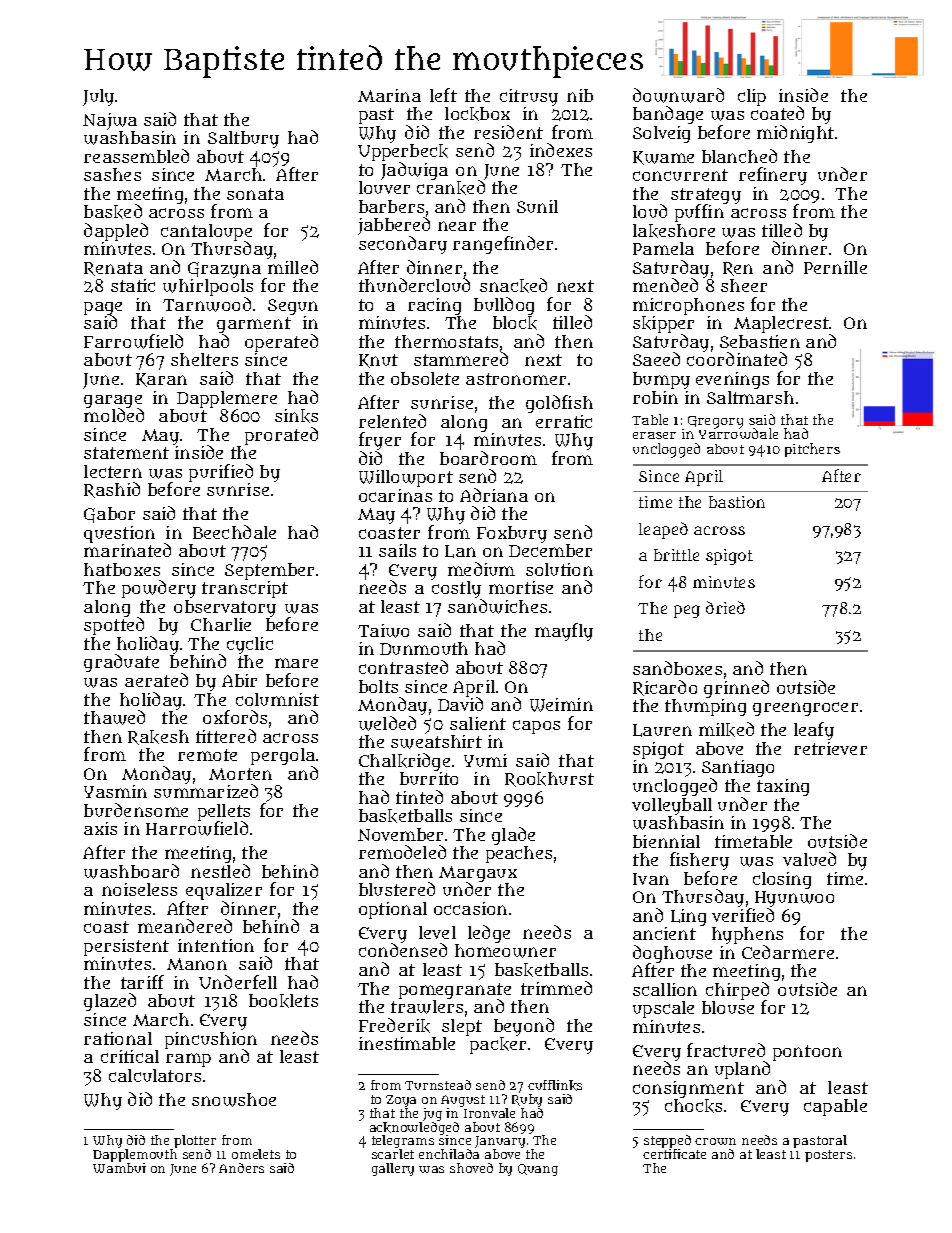 The width and height of the screenshot is (952, 1233). I want to click on Najwa, so click(110, 121).
